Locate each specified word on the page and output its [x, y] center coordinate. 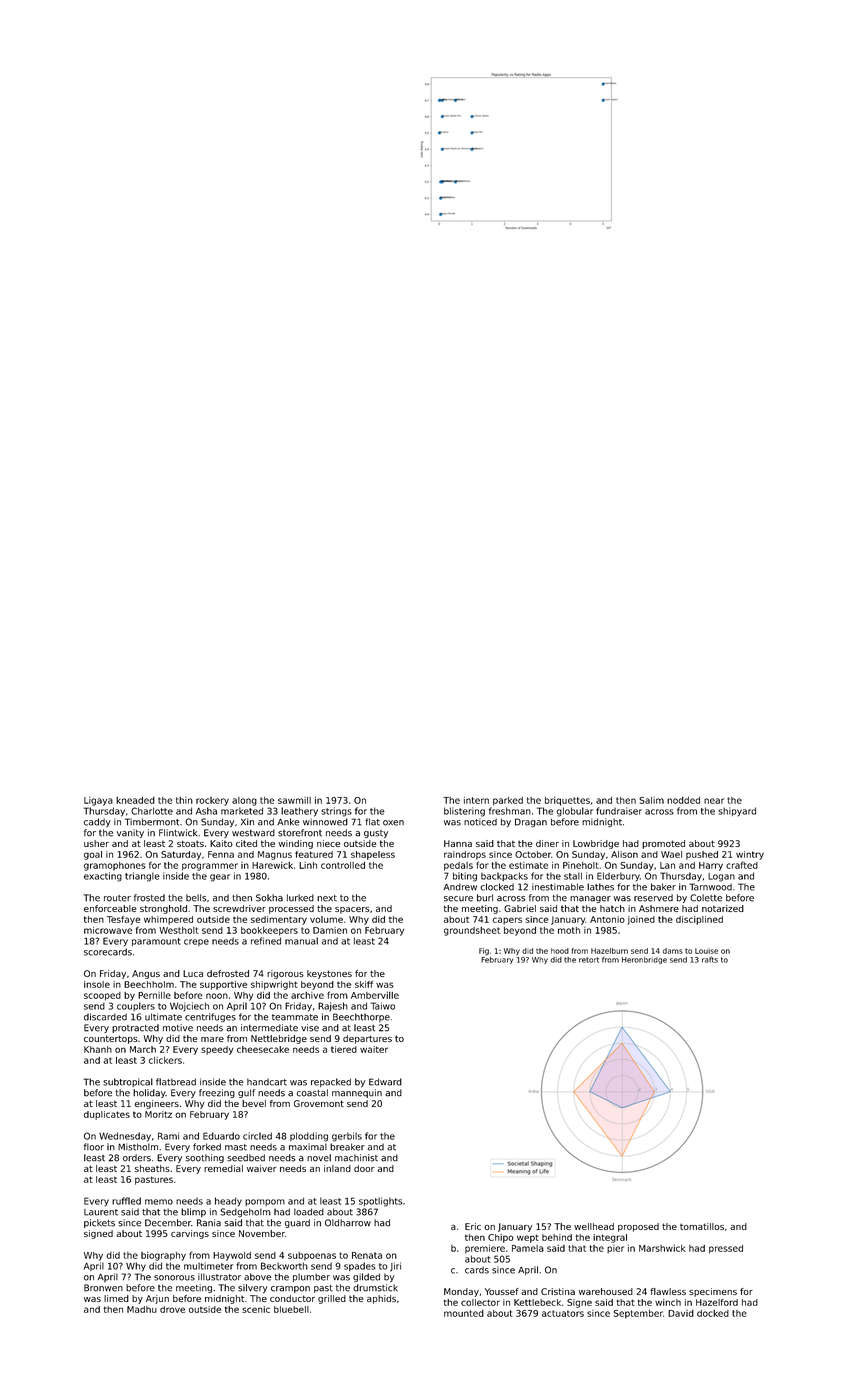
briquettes [567, 801]
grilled [332, 1299]
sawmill [294, 800]
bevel [254, 1103]
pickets [99, 1223]
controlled [343, 865]
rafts [710, 959]
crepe [196, 942]
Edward [385, 1082]
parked [508, 801]
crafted [742, 865]
